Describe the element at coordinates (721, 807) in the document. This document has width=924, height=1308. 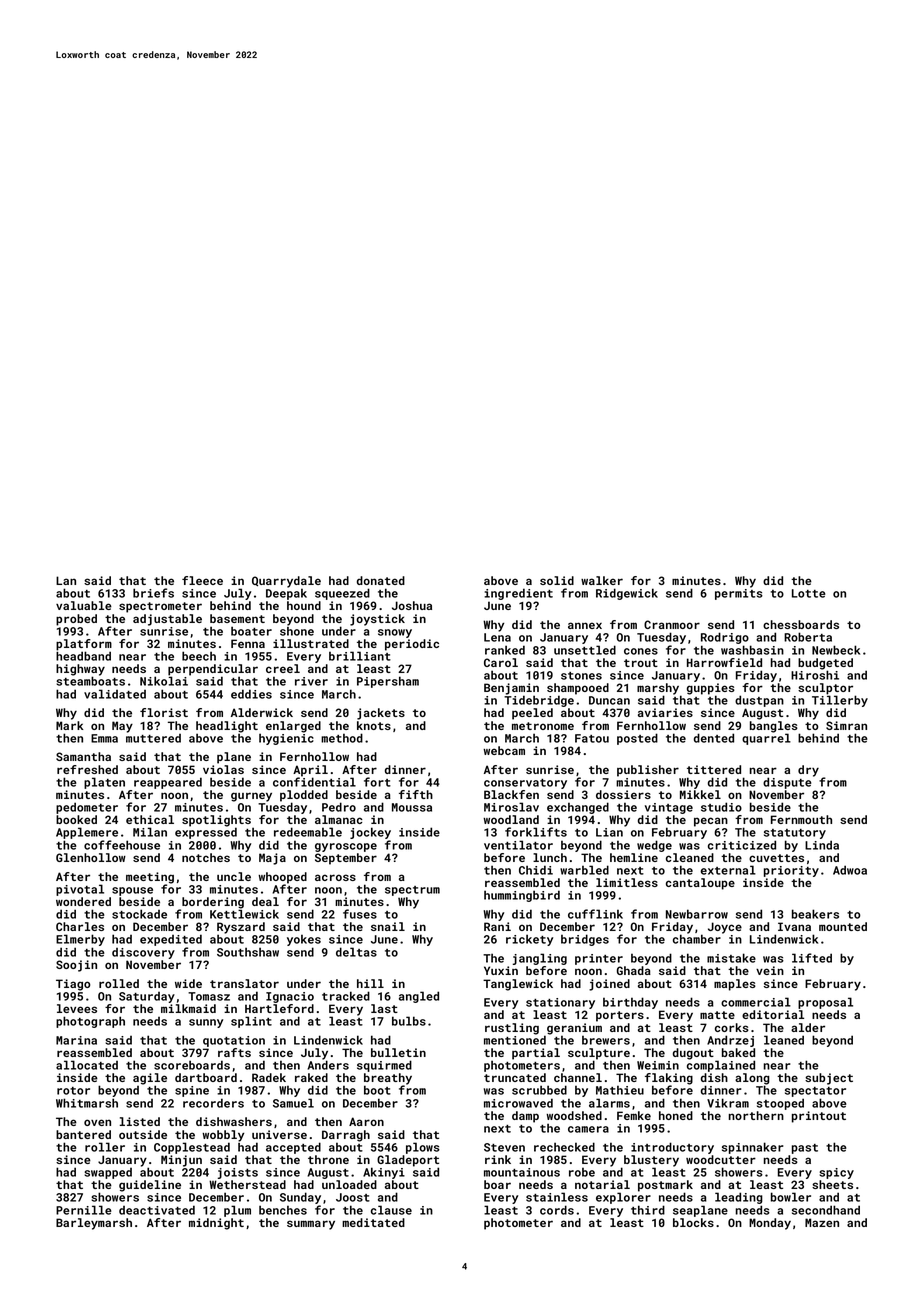
I see `studio` at that location.
